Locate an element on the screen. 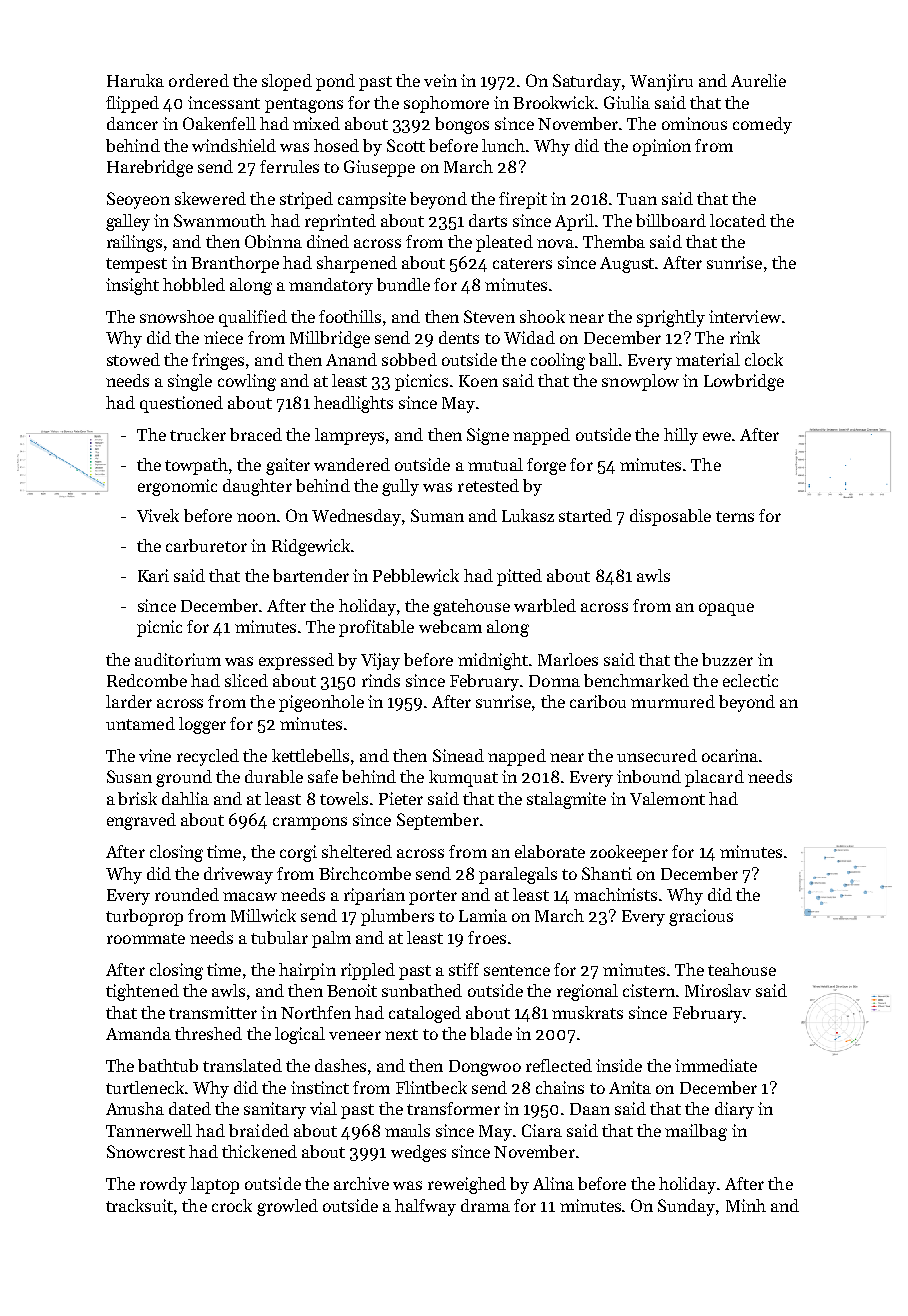  Pieter is located at coordinates (401, 798).
